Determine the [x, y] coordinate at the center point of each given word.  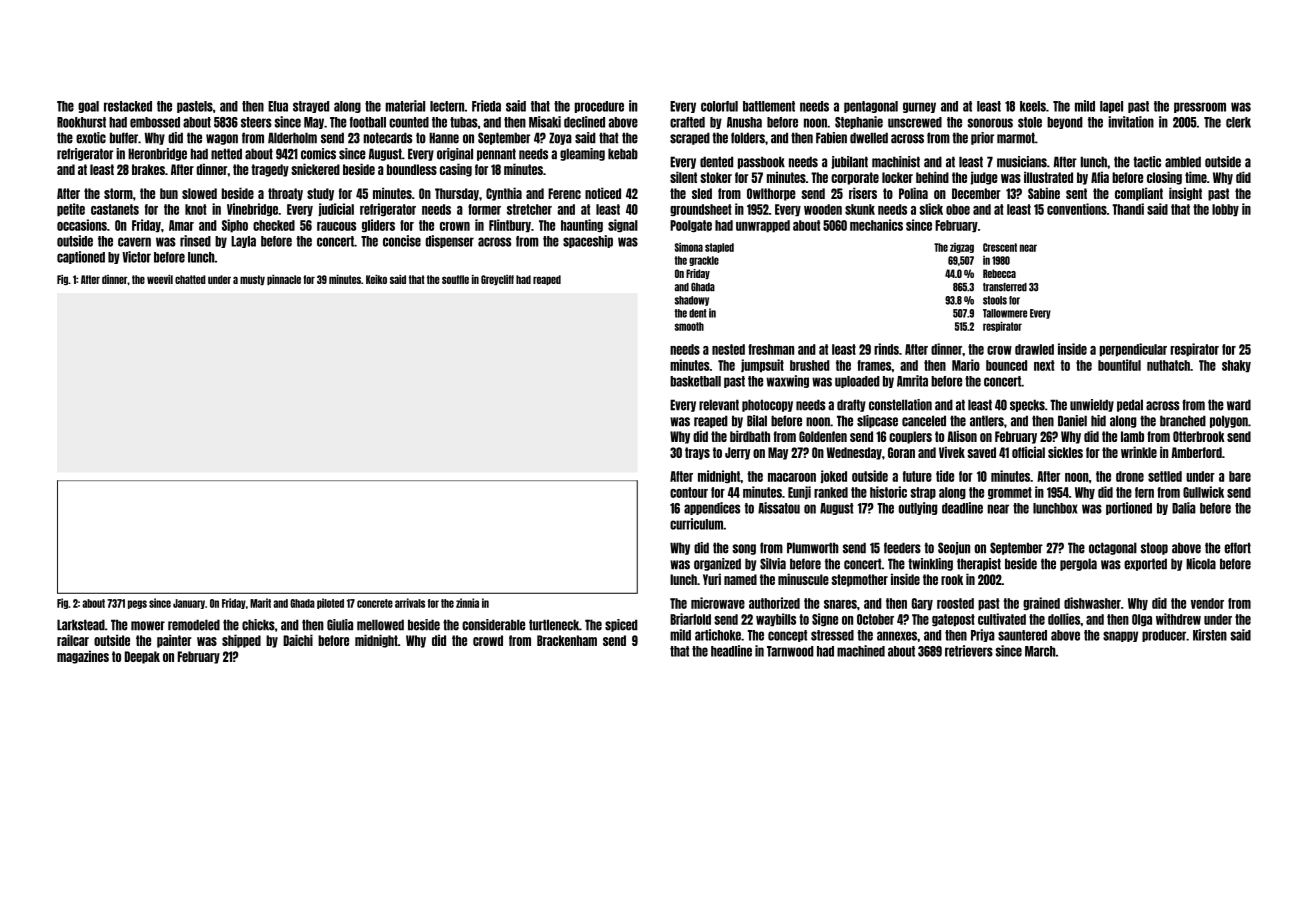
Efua [278, 106]
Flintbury [510, 226]
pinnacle [284, 280]
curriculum [696, 524]
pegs [137, 604]
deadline [962, 508]
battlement [769, 106]
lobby [1225, 210]
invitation [1131, 122]
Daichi [298, 640]
